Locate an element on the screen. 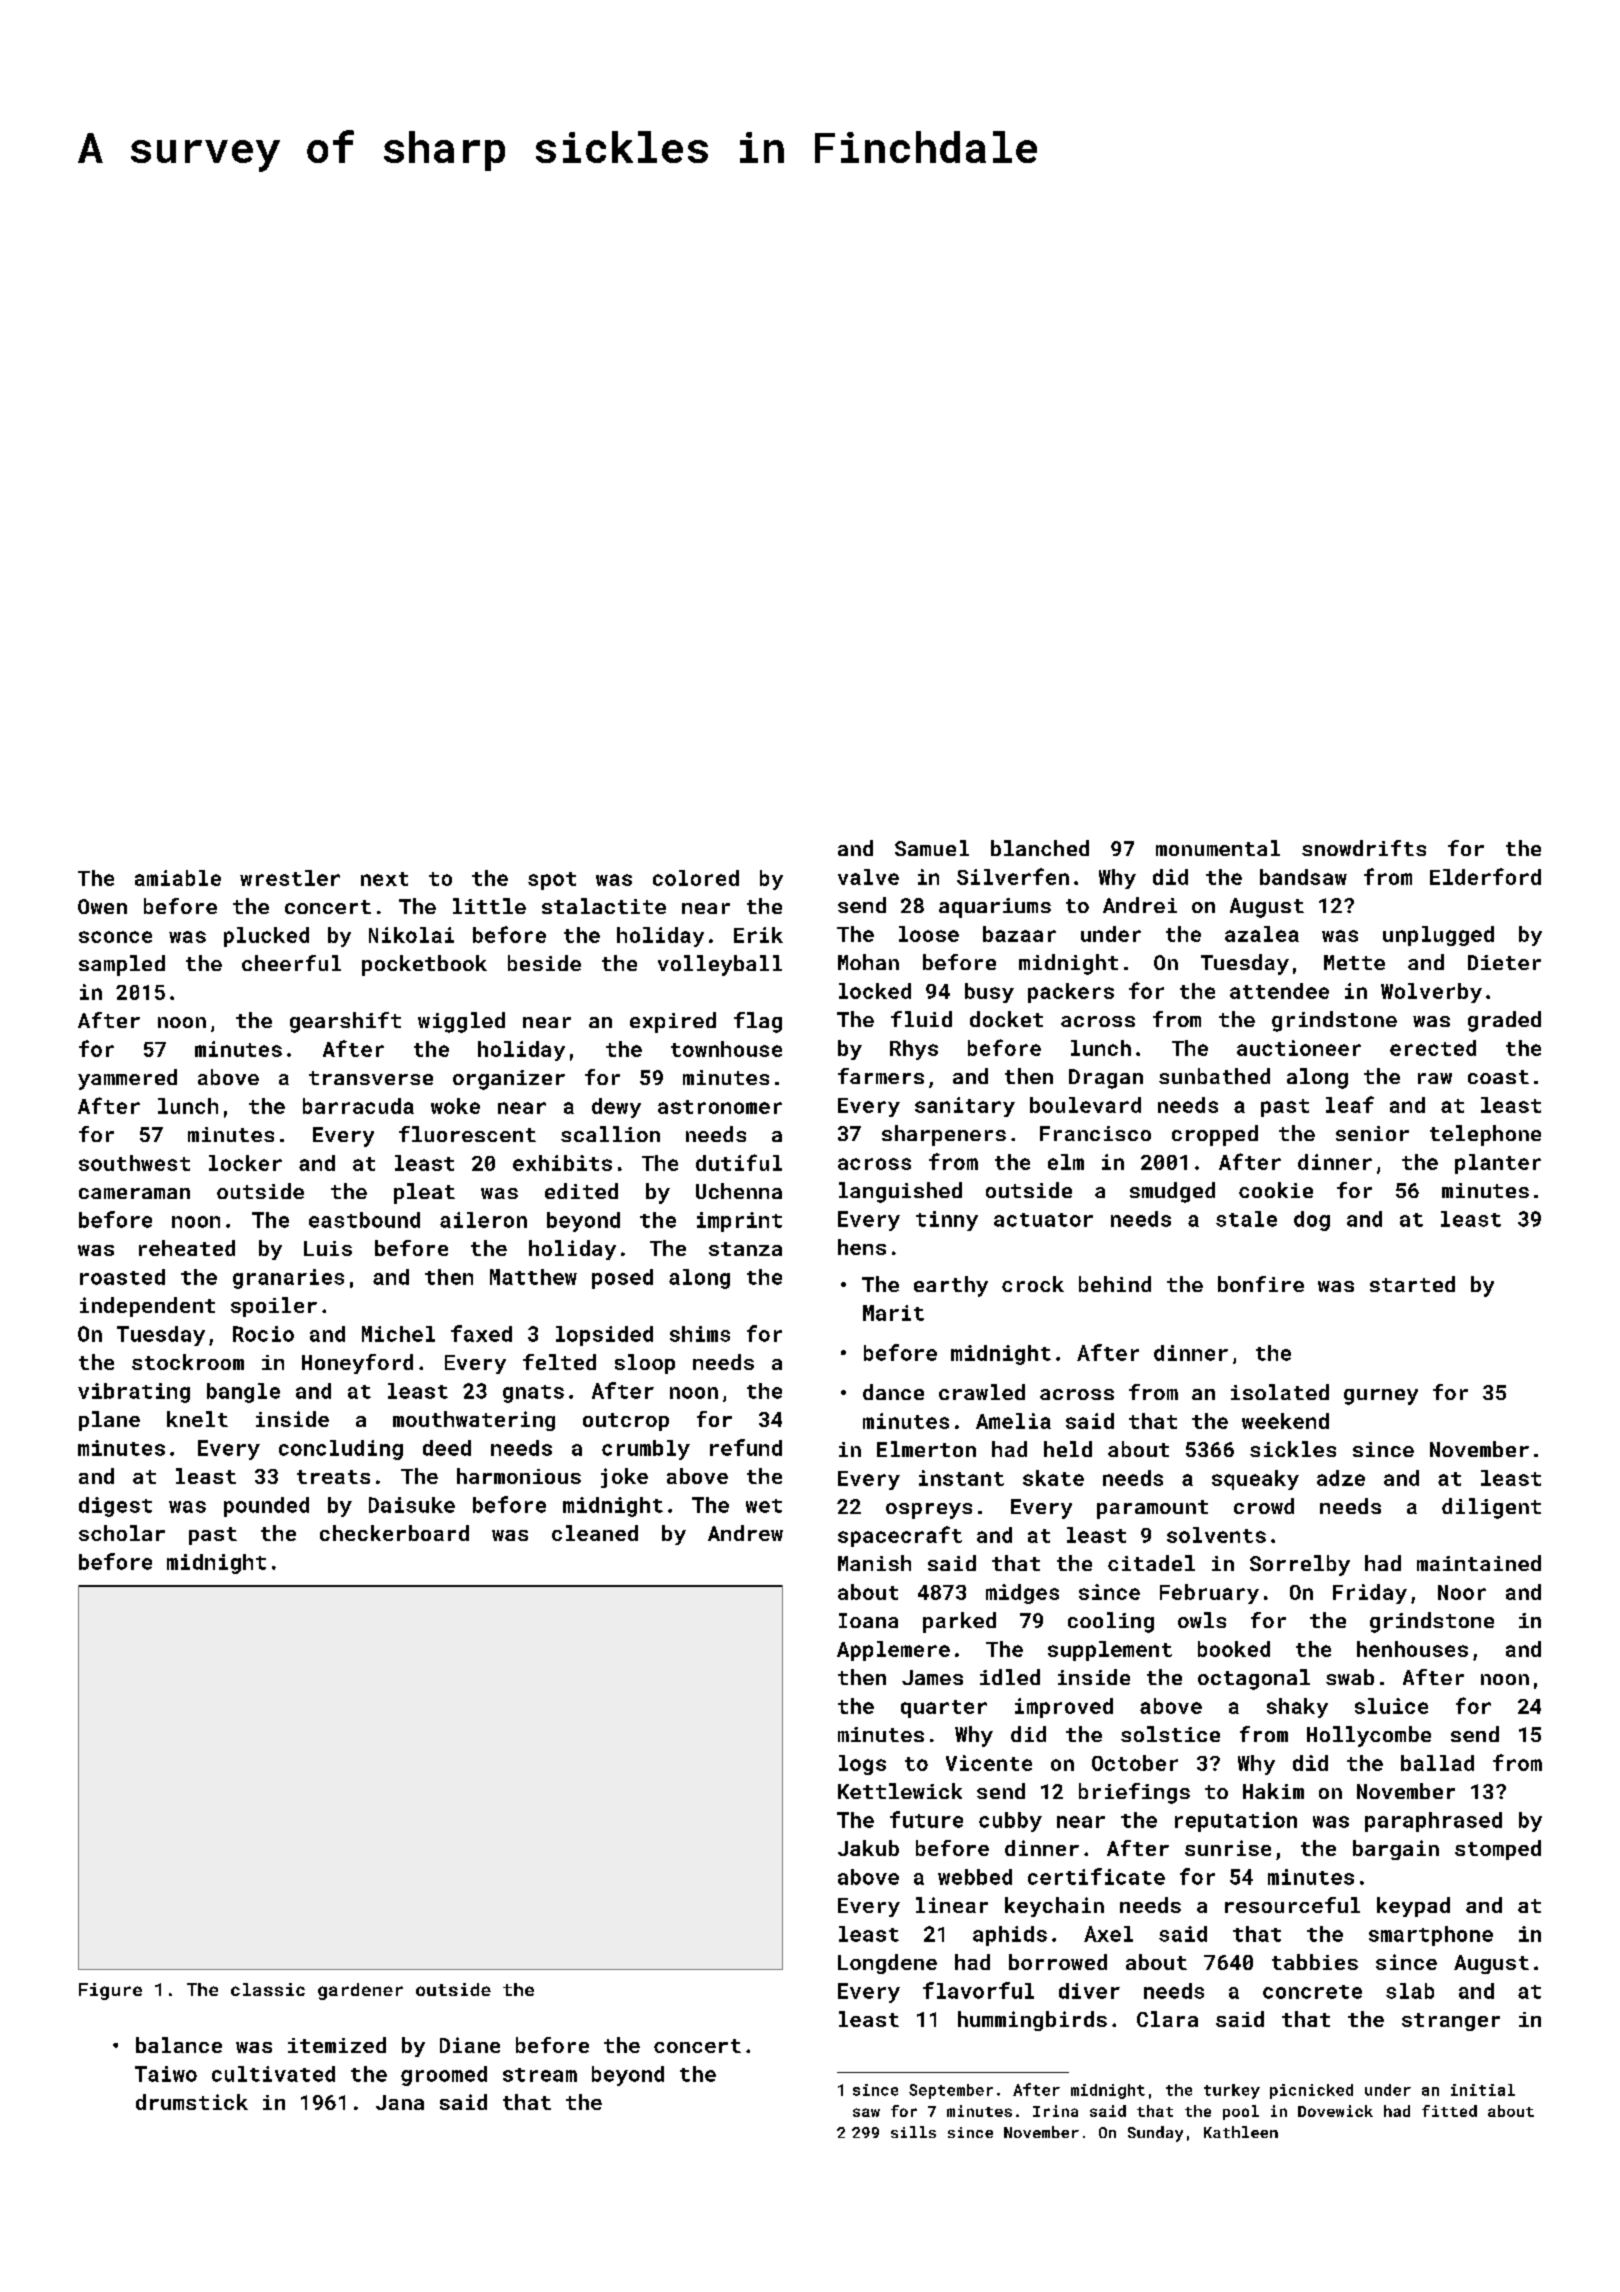  bargain is located at coordinates (1396, 1850).
